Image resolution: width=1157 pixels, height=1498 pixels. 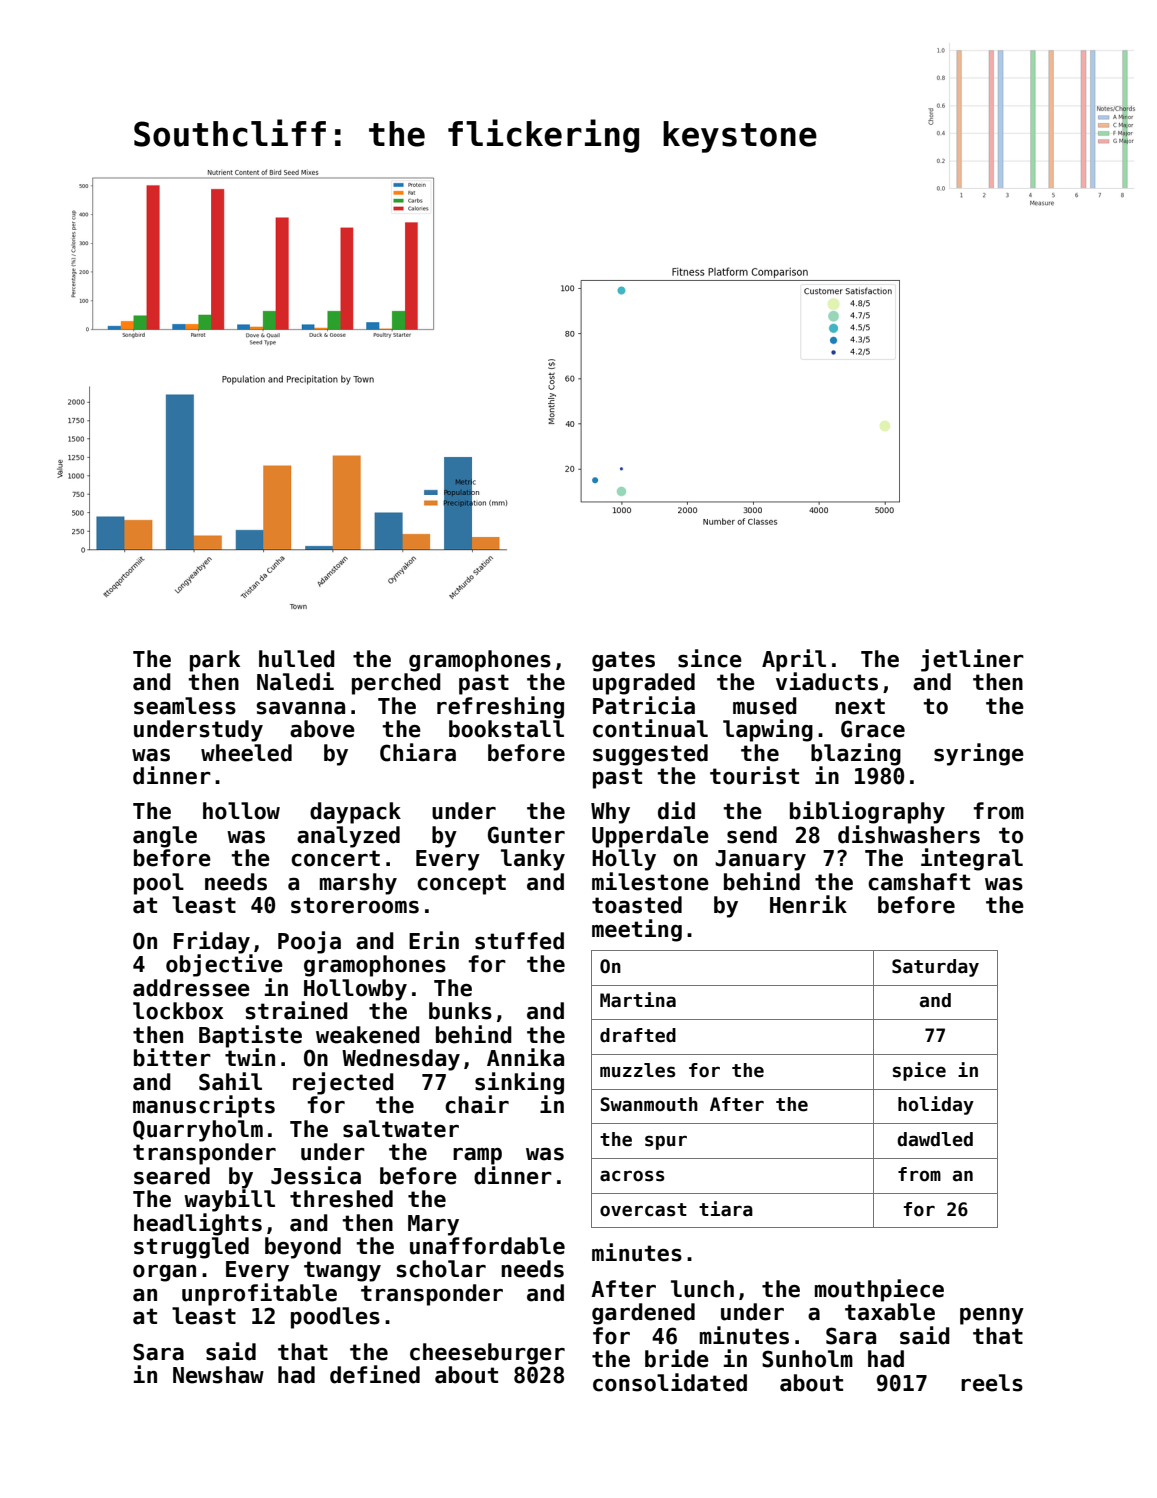 I want to click on chair, so click(x=477, y=1104).
